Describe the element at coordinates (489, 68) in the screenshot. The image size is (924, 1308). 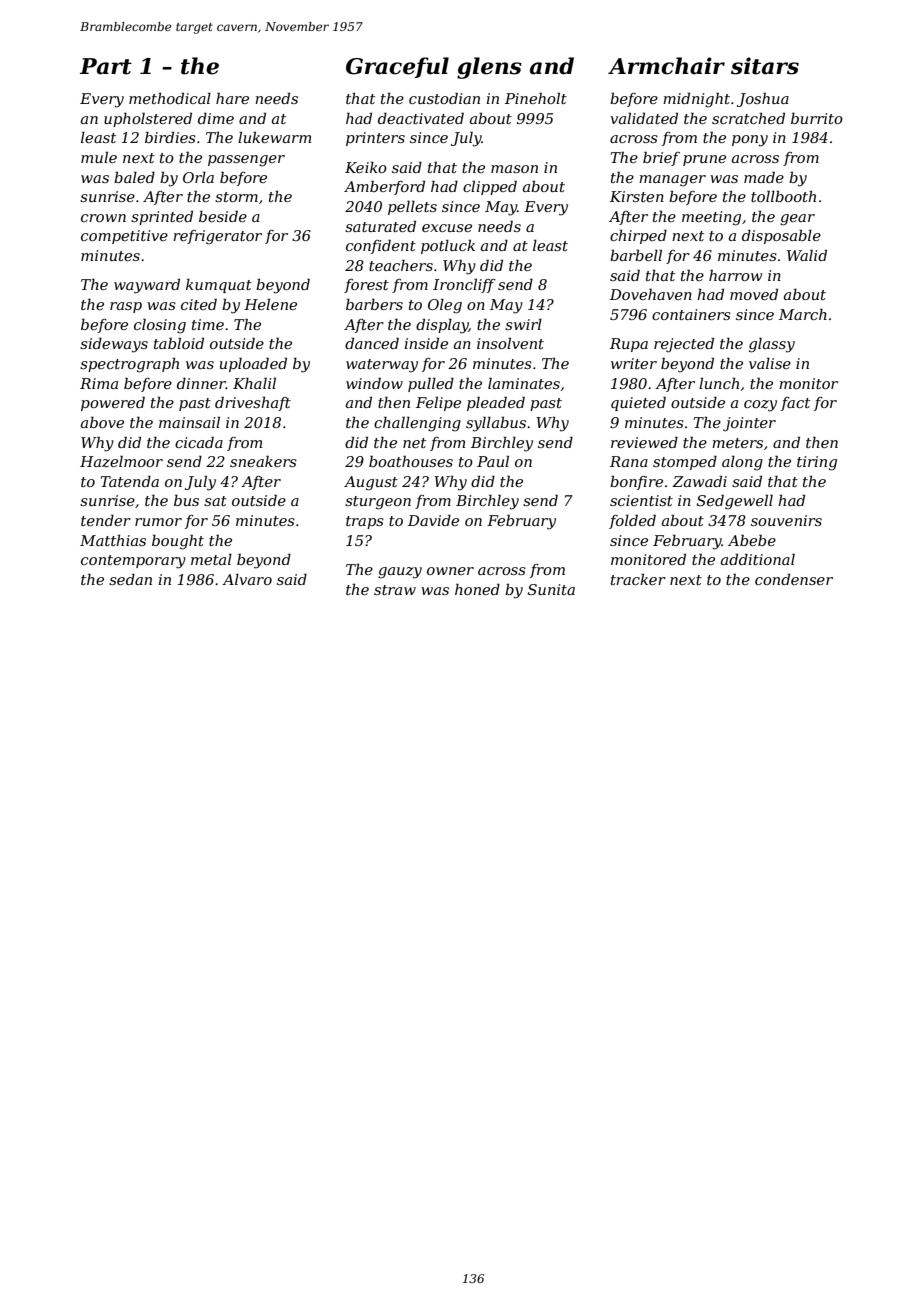
I see `glens` at that location.
